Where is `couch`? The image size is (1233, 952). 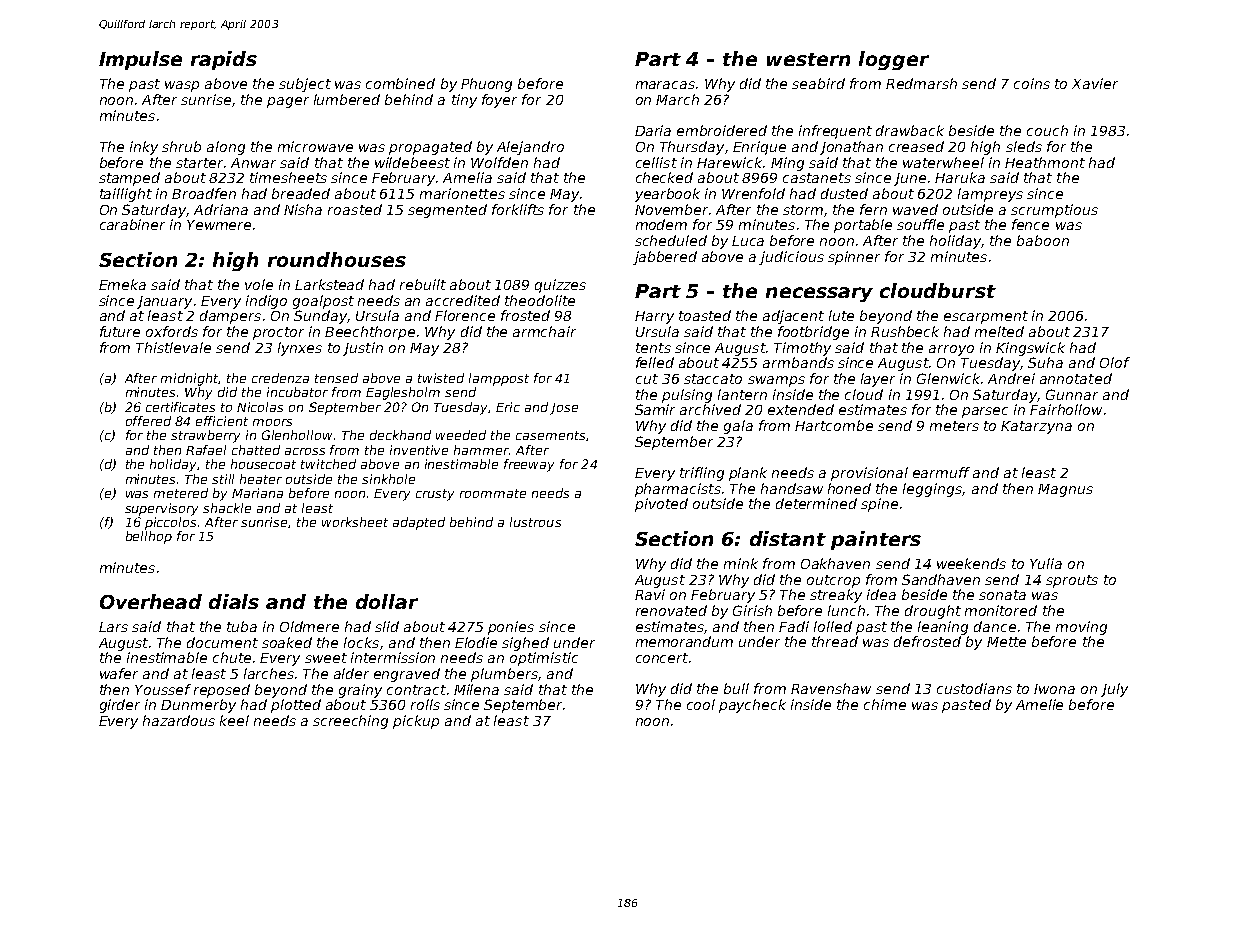
couch is located at coordinates (1047, 130).
